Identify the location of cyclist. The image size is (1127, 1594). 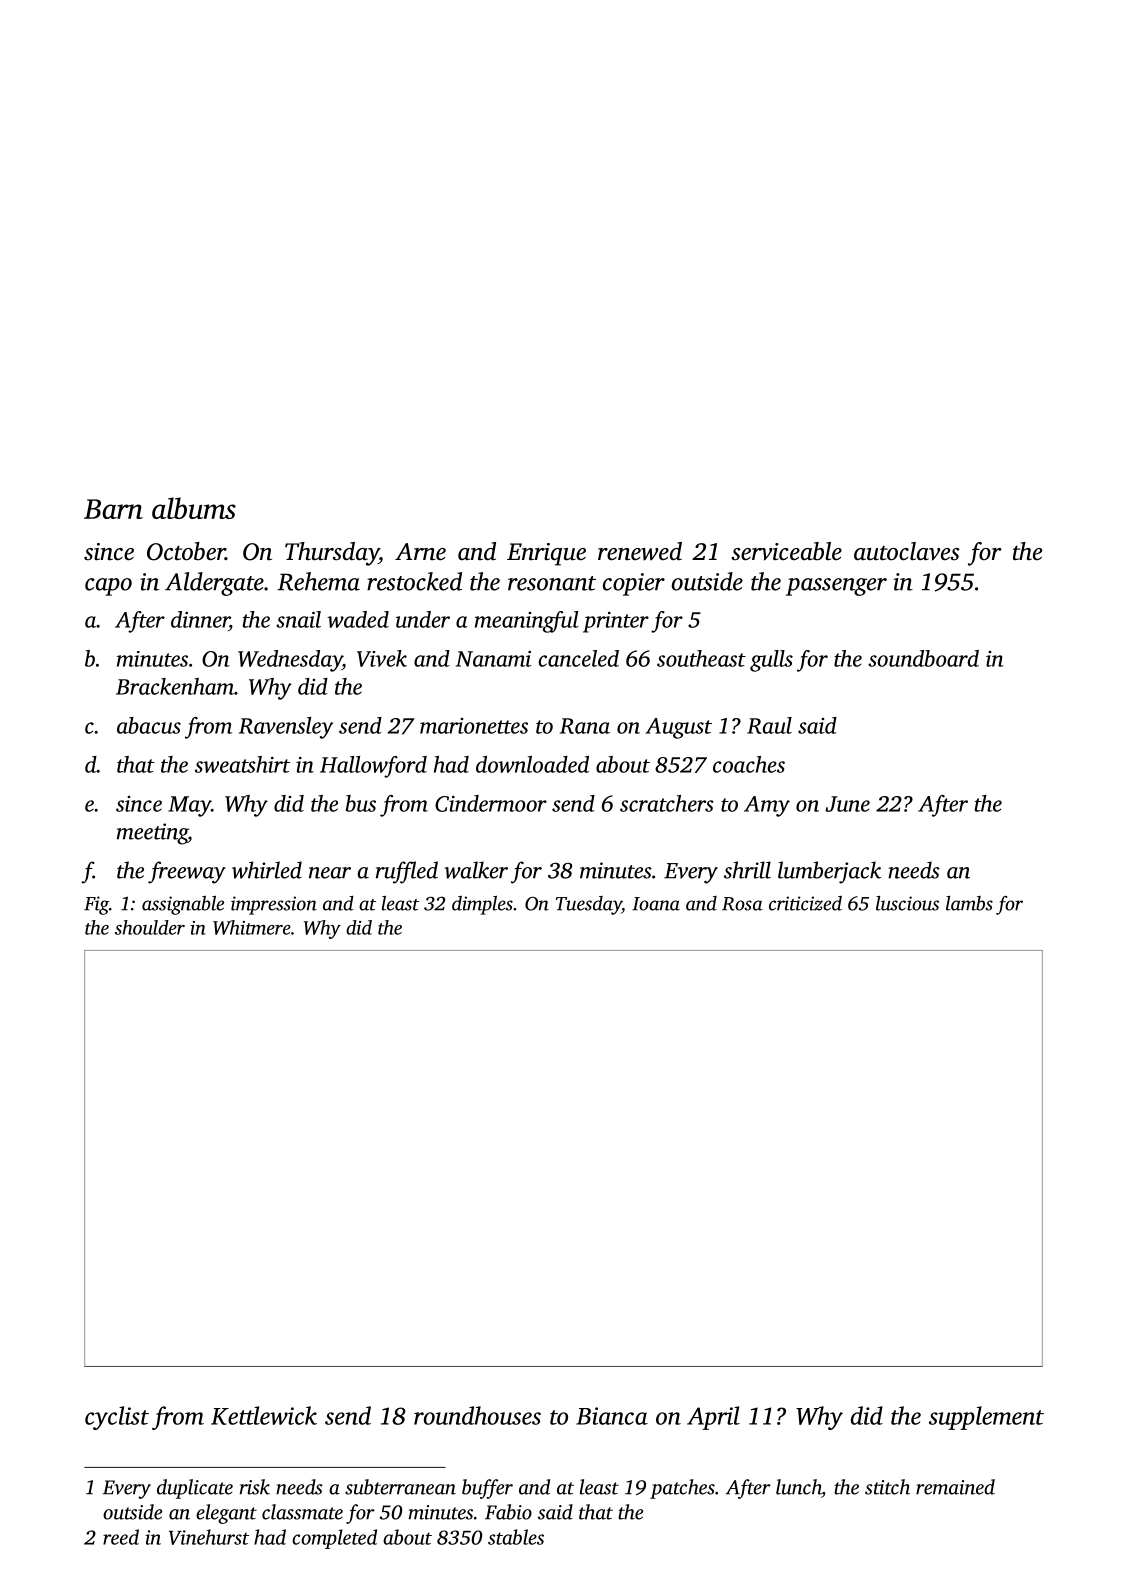
(117, 1418).
